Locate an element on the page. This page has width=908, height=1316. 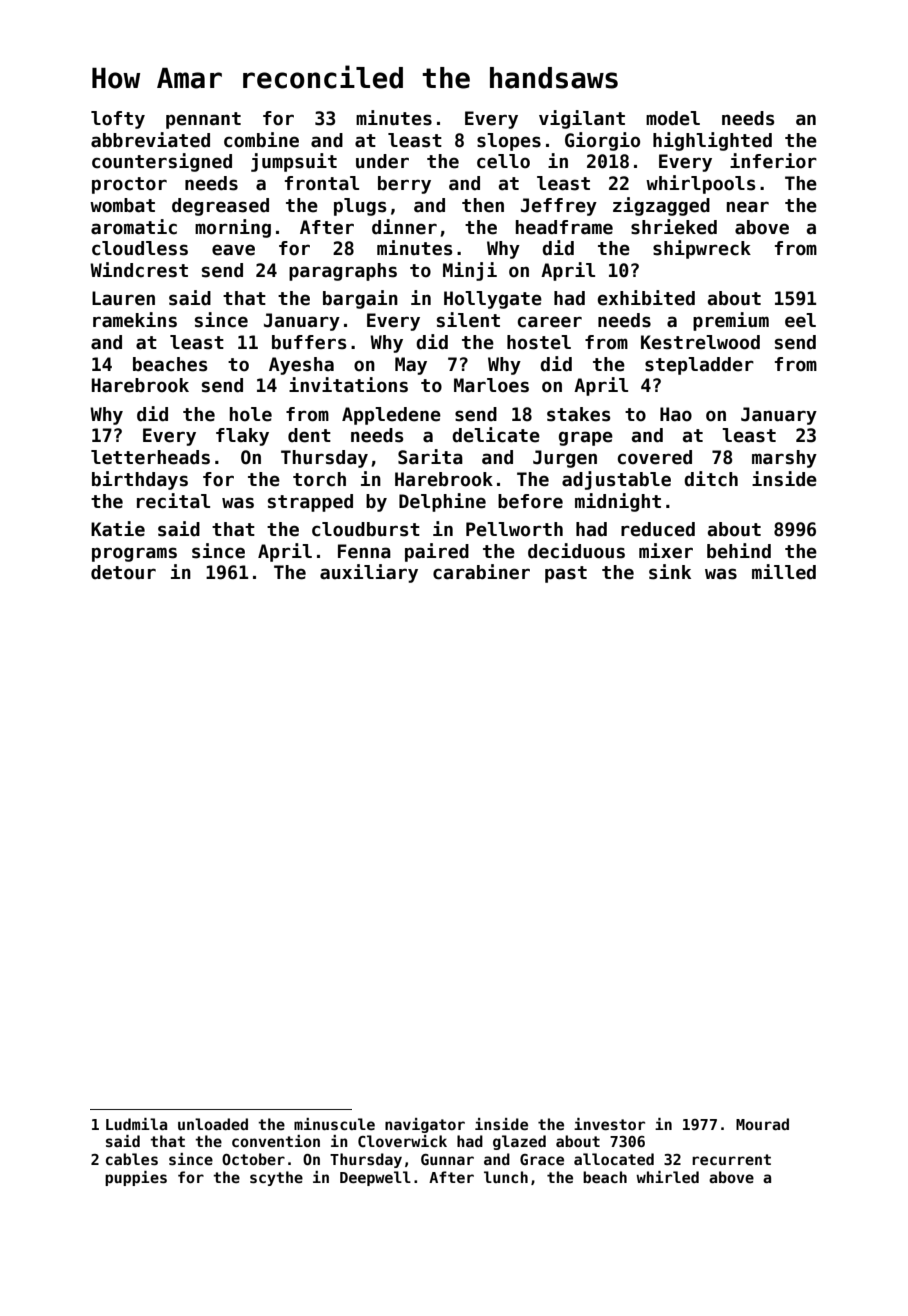
scythe is located at coordinates (276, 1178).
